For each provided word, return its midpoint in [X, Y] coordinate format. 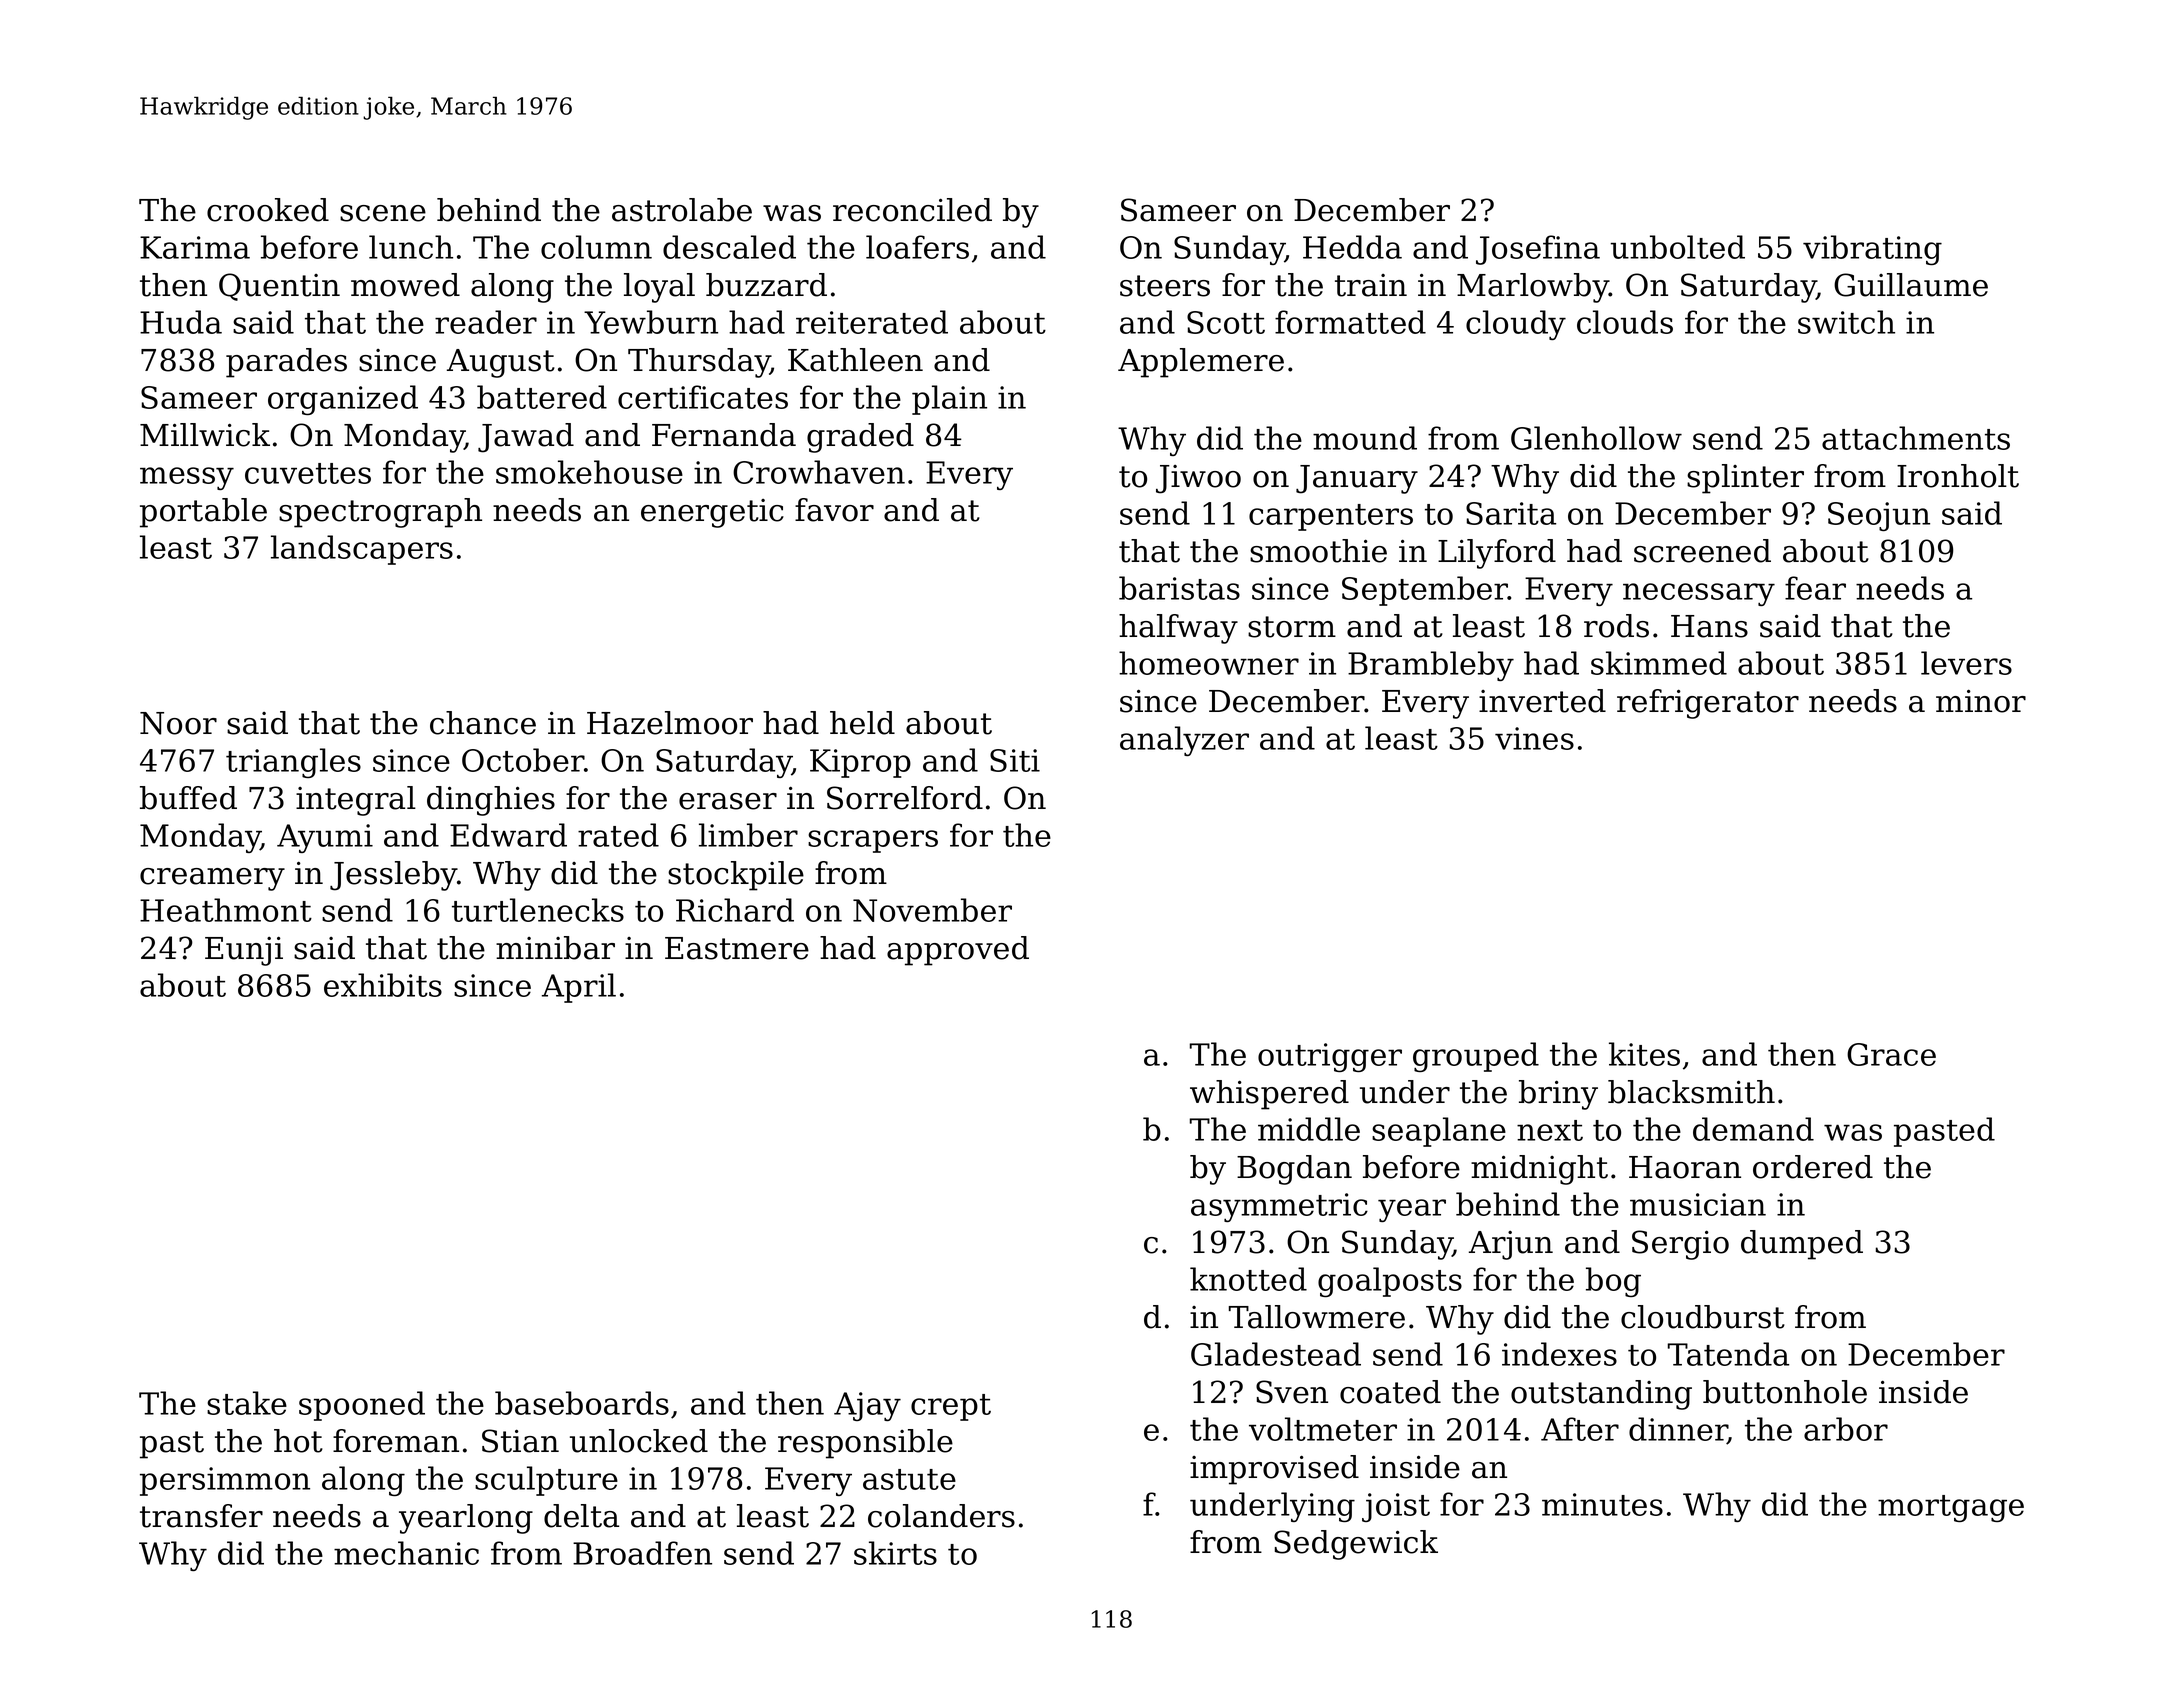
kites [1644, 1054]
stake [247, 1403]
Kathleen [855, 360]
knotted [1248, 1279]
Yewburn [651, 322]
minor [1981, 701]
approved [958, 951]
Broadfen [642, 1553]
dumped [1802, 1245]
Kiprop [860, 763]
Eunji [244, 951]
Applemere [1201, 363]
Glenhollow [1596, 438]
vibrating [1872, 250]
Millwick [205, 435]
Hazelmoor [670, 723]
